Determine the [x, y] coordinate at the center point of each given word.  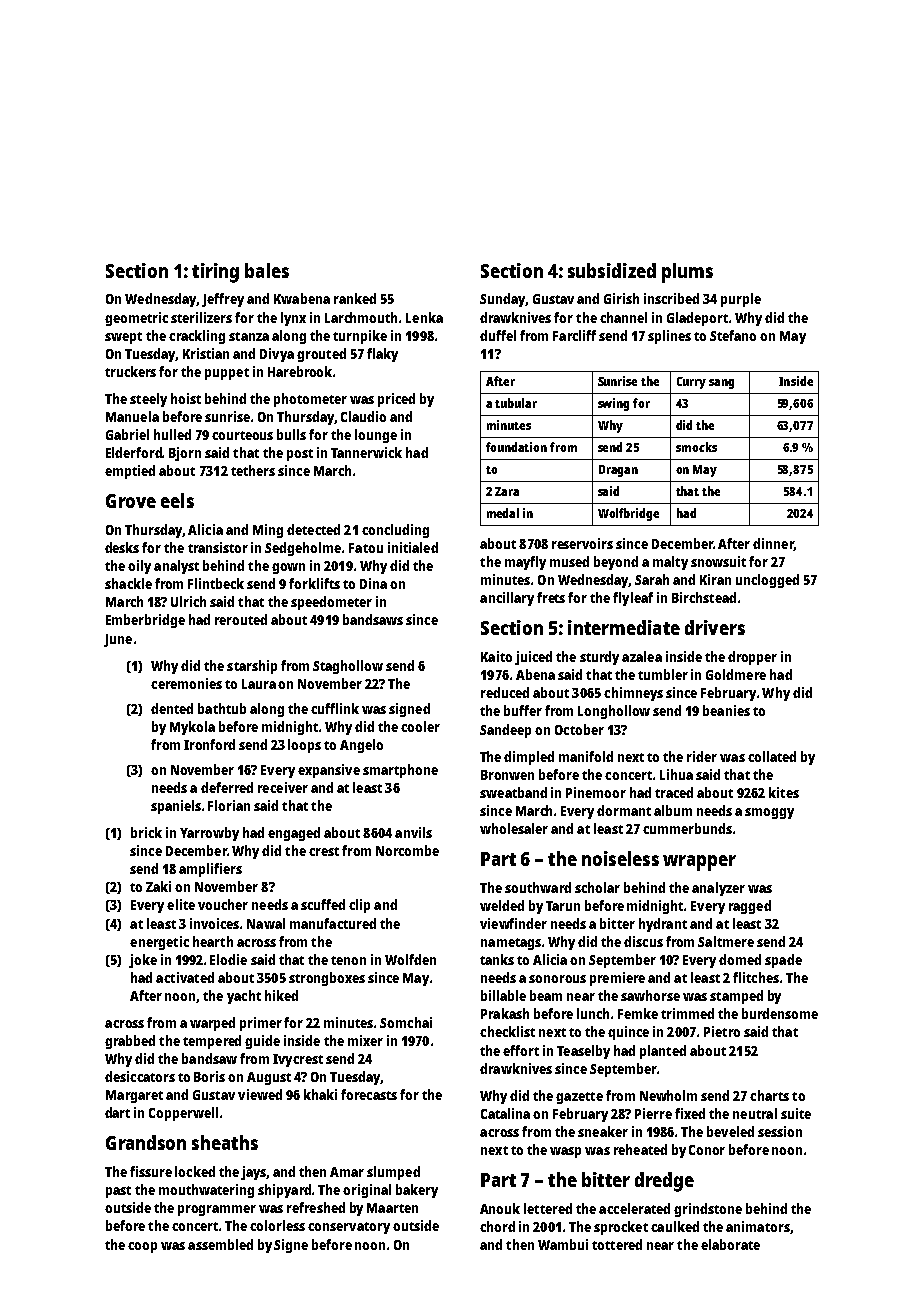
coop [142, 1247]
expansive [329, 771]
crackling [197, 337]
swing [613, 404]
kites [784, 792]
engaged [294, 834]
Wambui [563, 1244]
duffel [498, 335]
